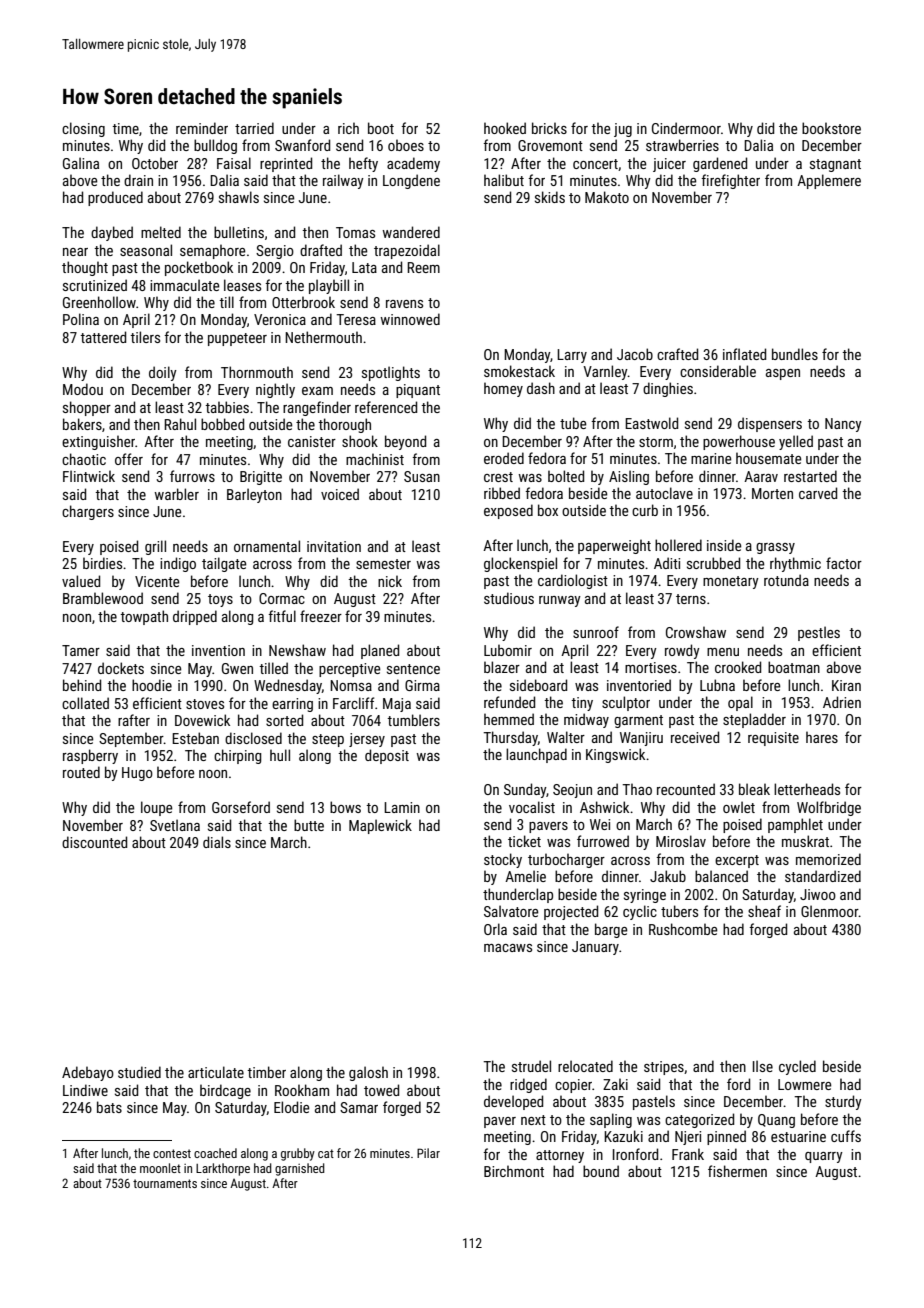 This image has width=924, height=1308. Describe the element at coordinates (422, 476) in the image. I see `Susan` at that location.
